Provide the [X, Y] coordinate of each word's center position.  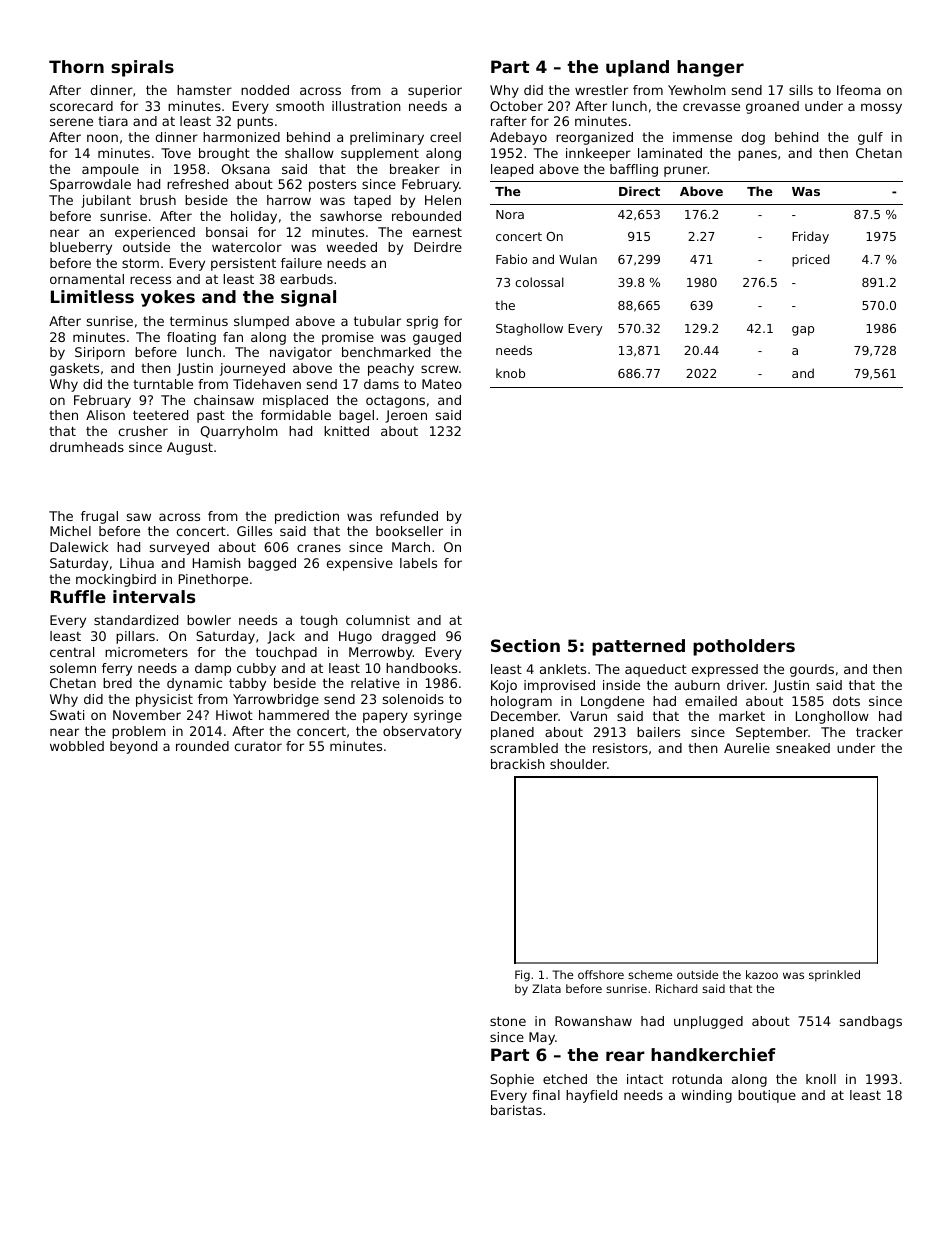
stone [508, 1021]
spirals [142, 68]
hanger [710, 68]
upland [637, 68]
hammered [294, 715]
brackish [518, 764]
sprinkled [834, 976]
